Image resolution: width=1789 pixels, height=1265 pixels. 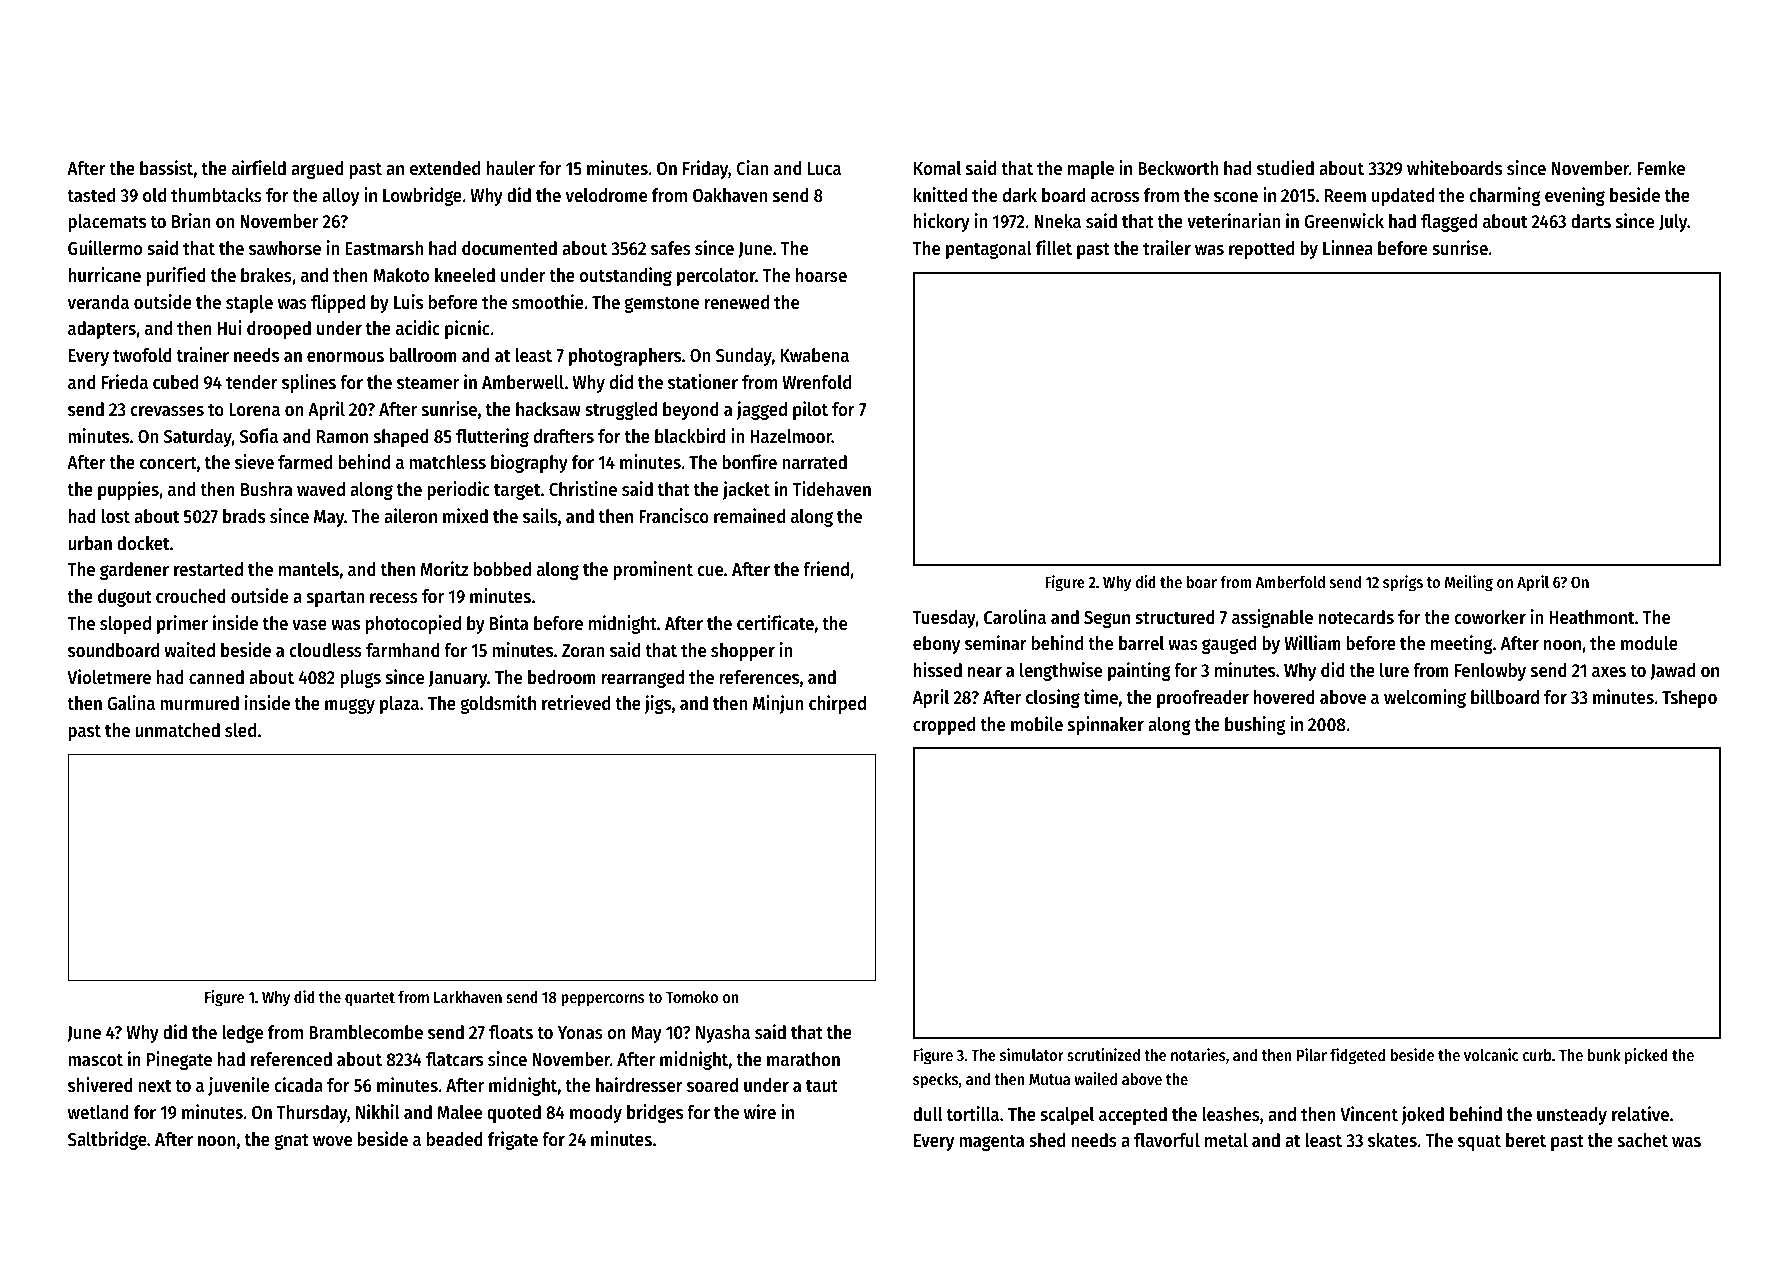 What do you see at coordinates (199, 703) in the document?
I see `murmured` at bounding box center [199, 703].
